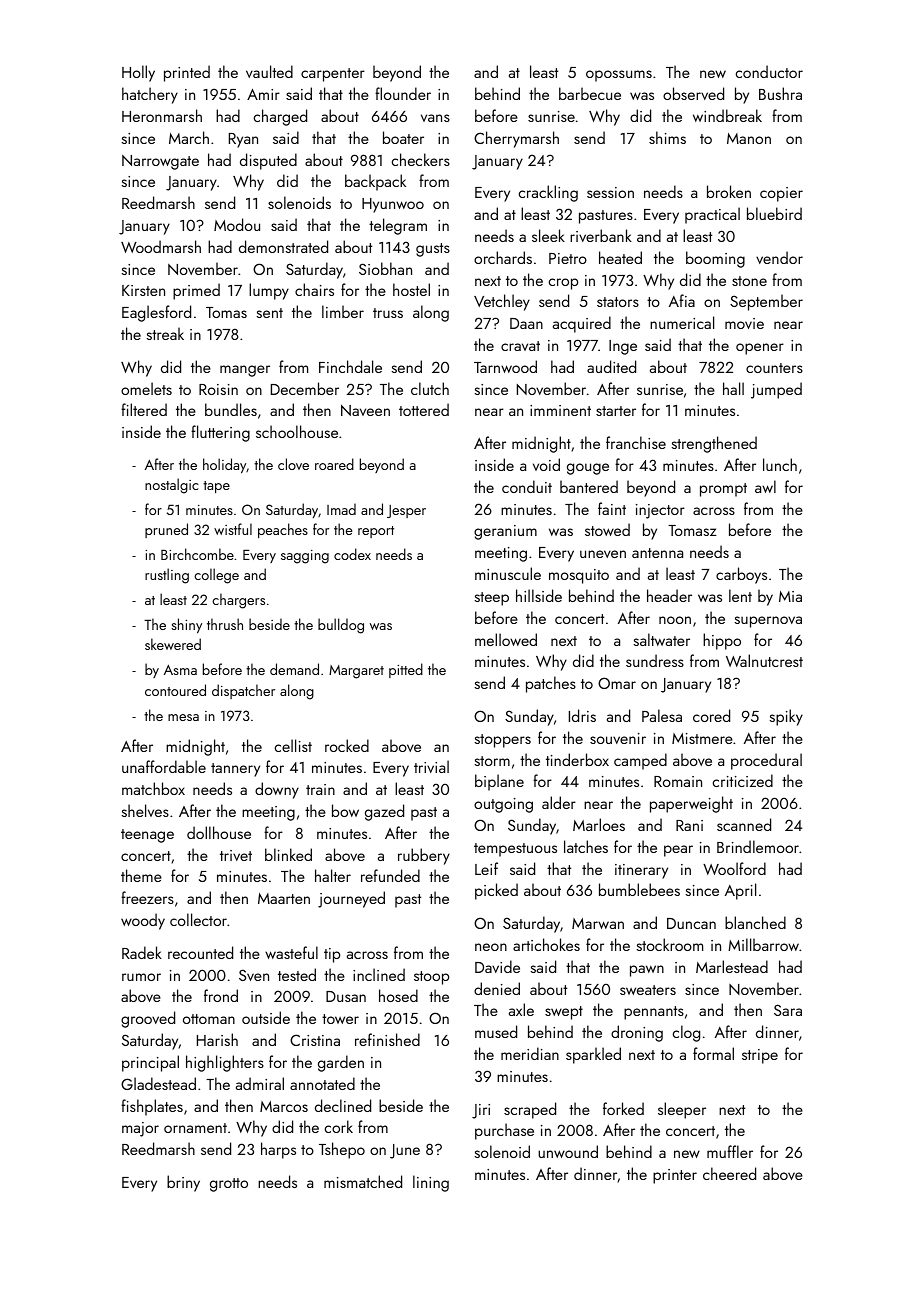  I want to click on biplane, so click(499, 782).
